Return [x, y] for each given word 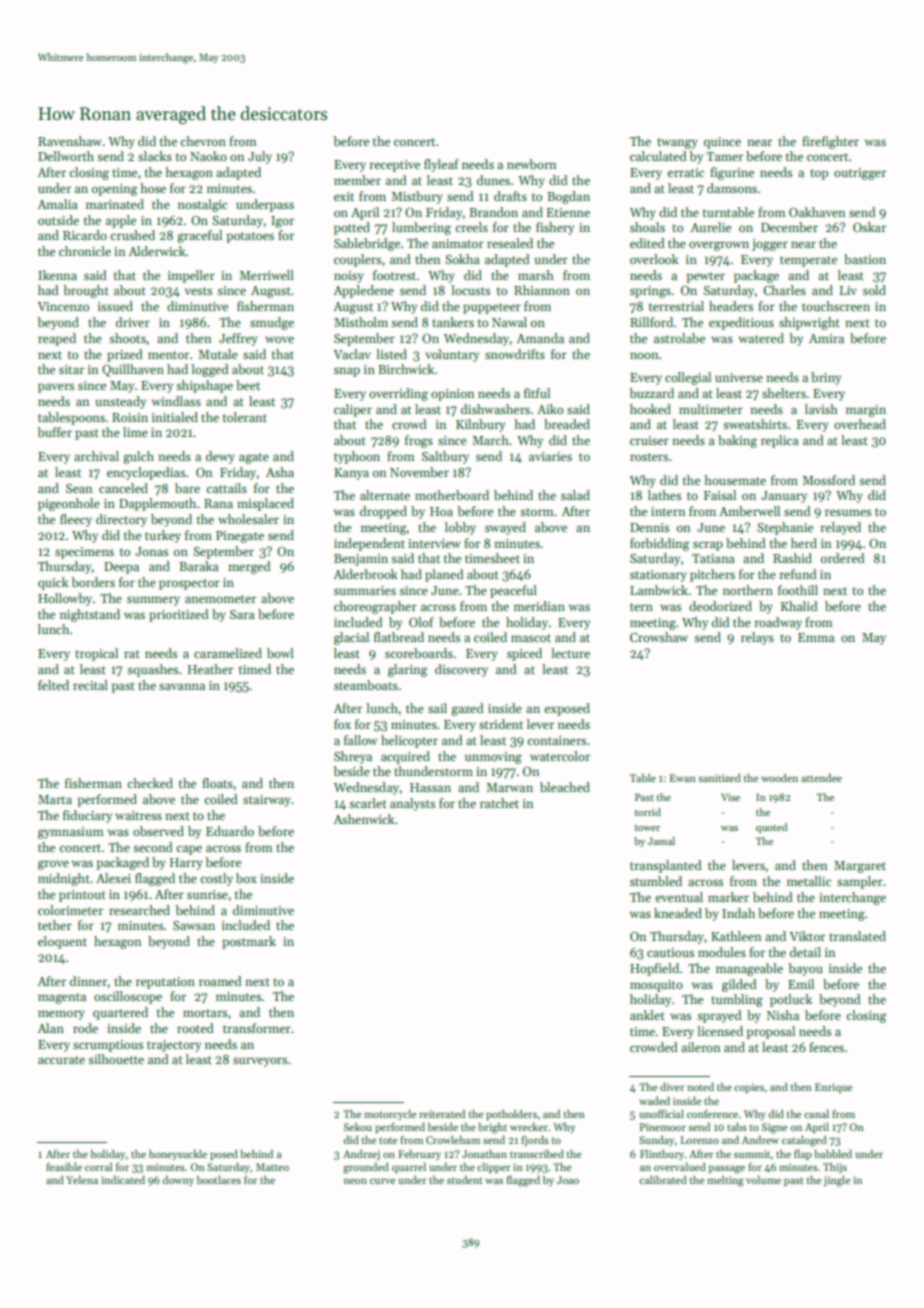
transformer [257, 1028]
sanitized [719, 777]
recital [90, 685]
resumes [848, 512]
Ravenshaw [70, 141]
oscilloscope [128, 997]
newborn [531, 164]
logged [210, 370]
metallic [809, 881]
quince [722, 143]
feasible [64, 1166]
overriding [398, 394]
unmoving [493, 758]
